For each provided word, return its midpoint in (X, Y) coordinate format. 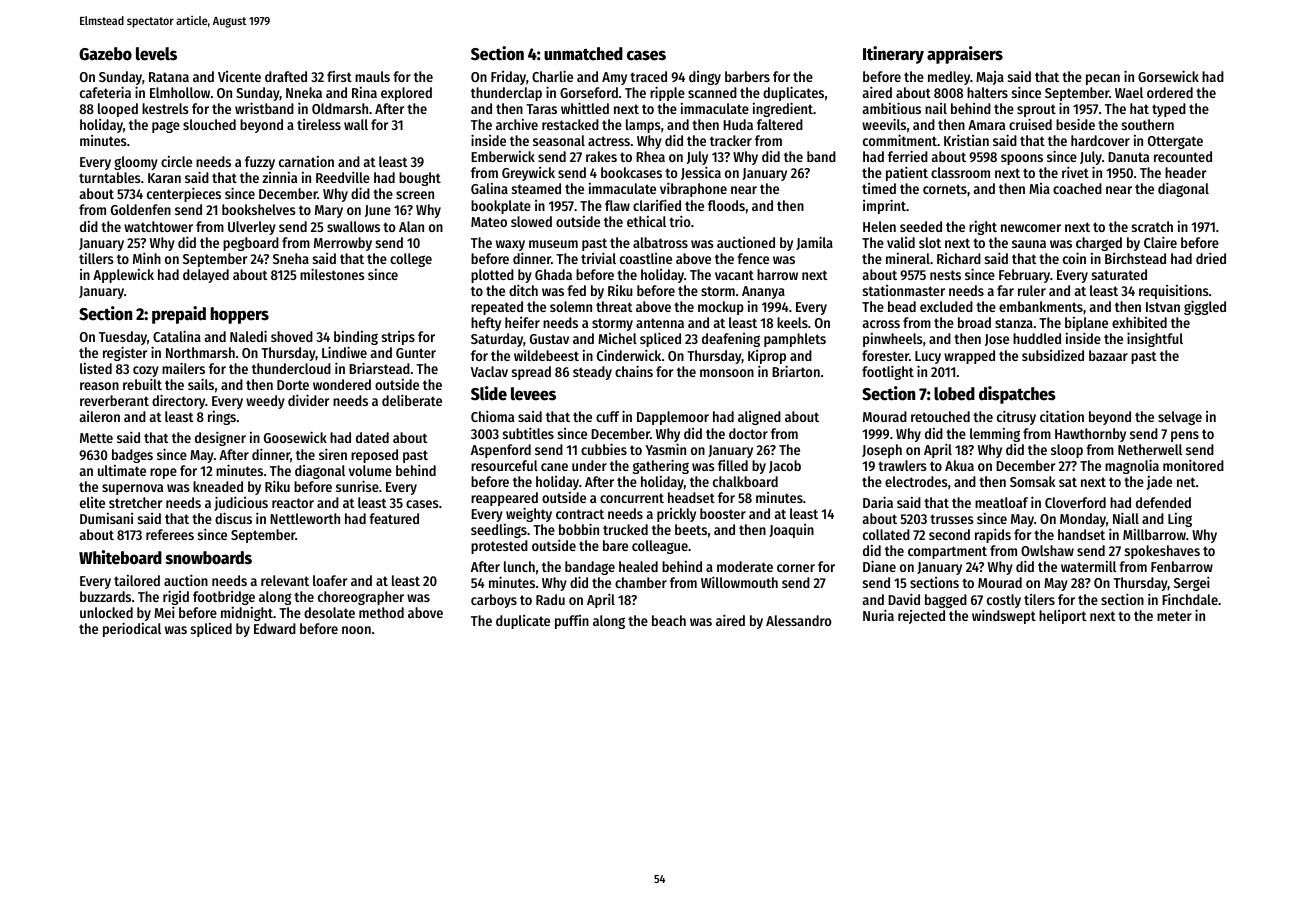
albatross (660, 242)
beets (691, 529)
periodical (132, 630)
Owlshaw (1047, 550)
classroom (960, 172)
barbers (747, 76)
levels (156, 54)
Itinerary (893, 55)
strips (398, 338)
